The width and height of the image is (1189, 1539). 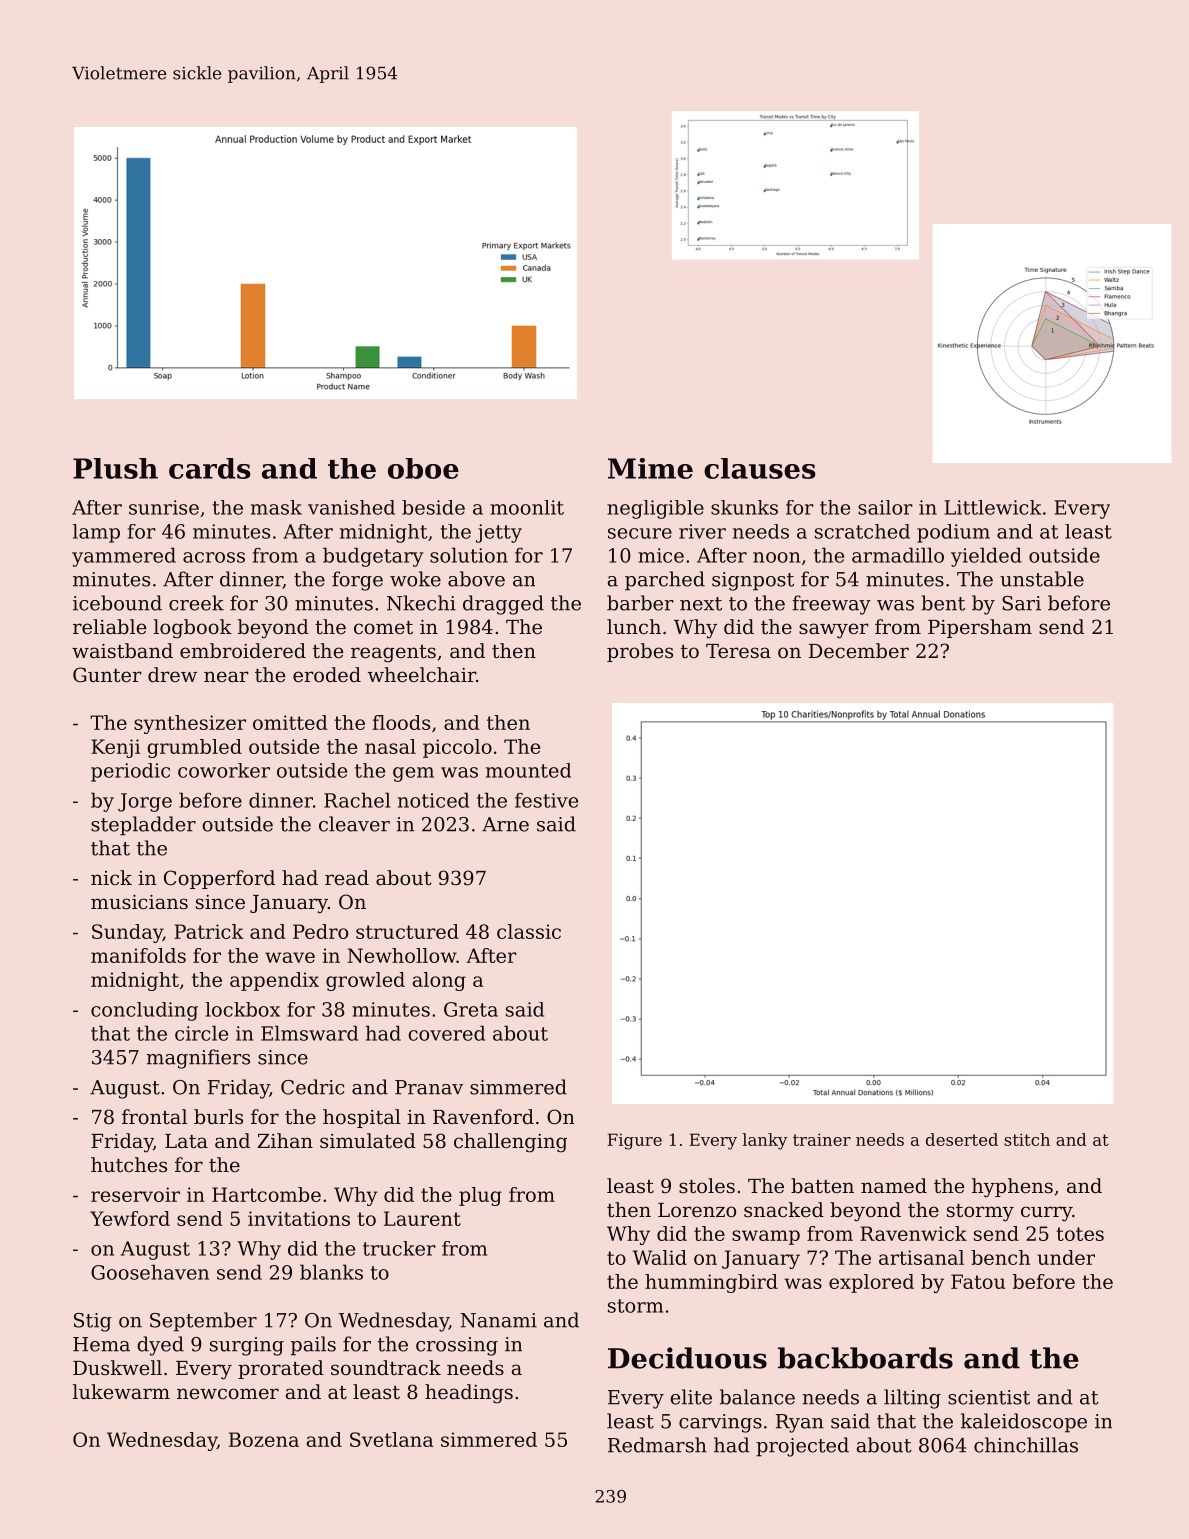 What do you see at coordinates (274, 981) in the image?
I see `appendix` at bounding box center [274, 981].
